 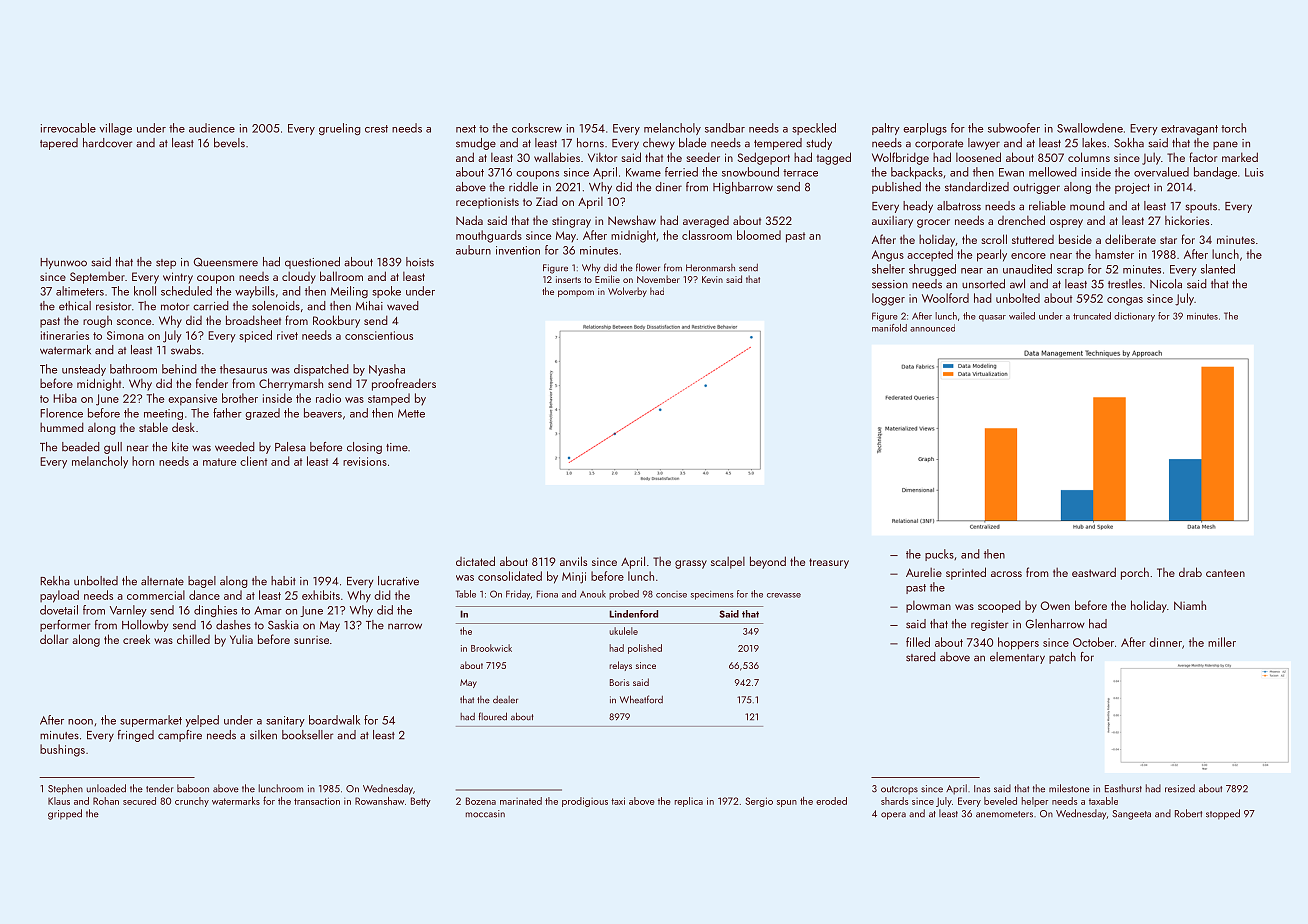 I want to click on gripped, so click(x=65, y=814).
